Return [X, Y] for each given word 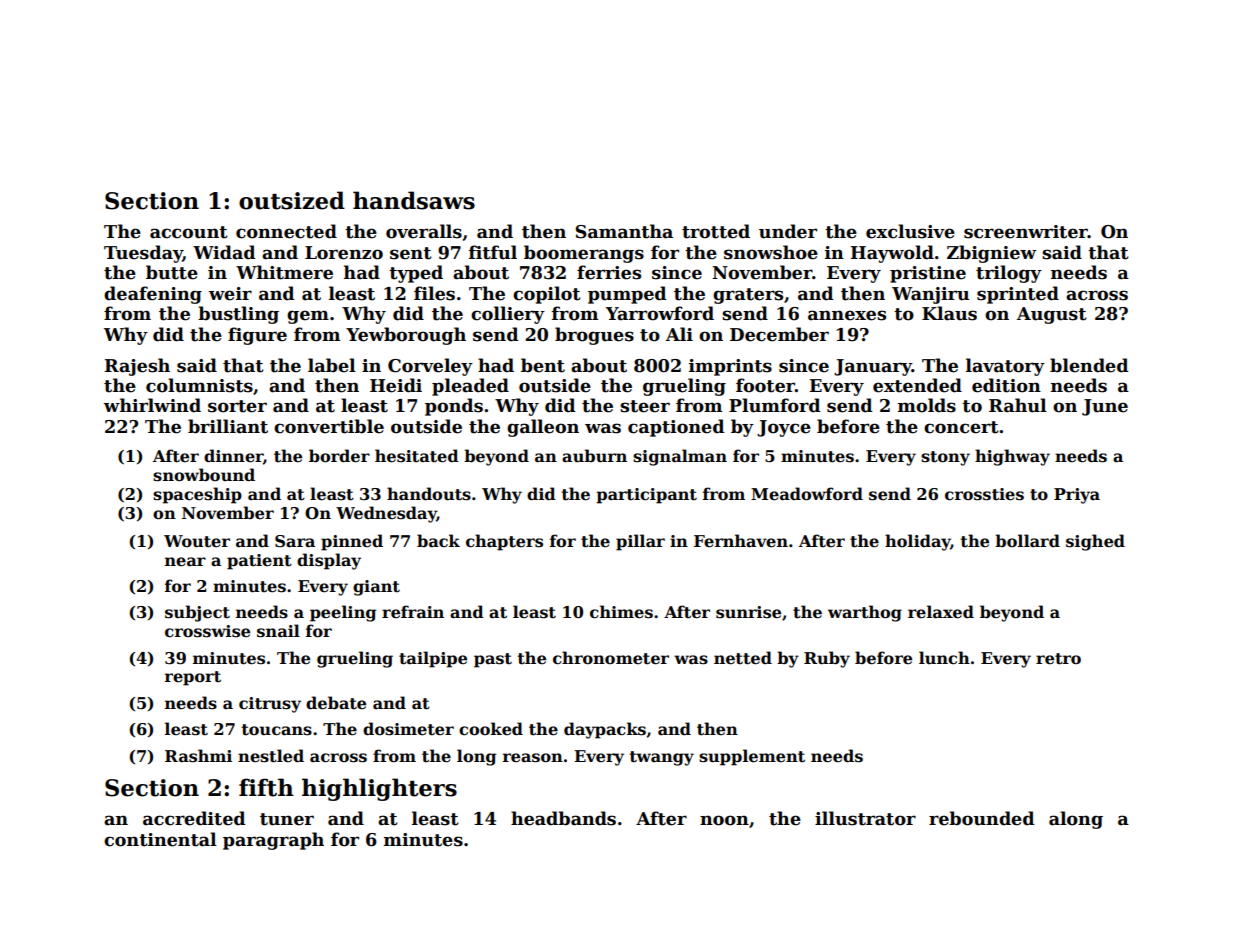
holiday [917, 542]
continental [160, 839]
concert [961, 427]
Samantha [624, 231]
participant [646, 496]
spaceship [197, 495]
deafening [153, 295]
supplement [752, 757]
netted [743, 658]
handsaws [414, 200]
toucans [277, 730]
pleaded [470, 387]
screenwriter [1026, 232]
